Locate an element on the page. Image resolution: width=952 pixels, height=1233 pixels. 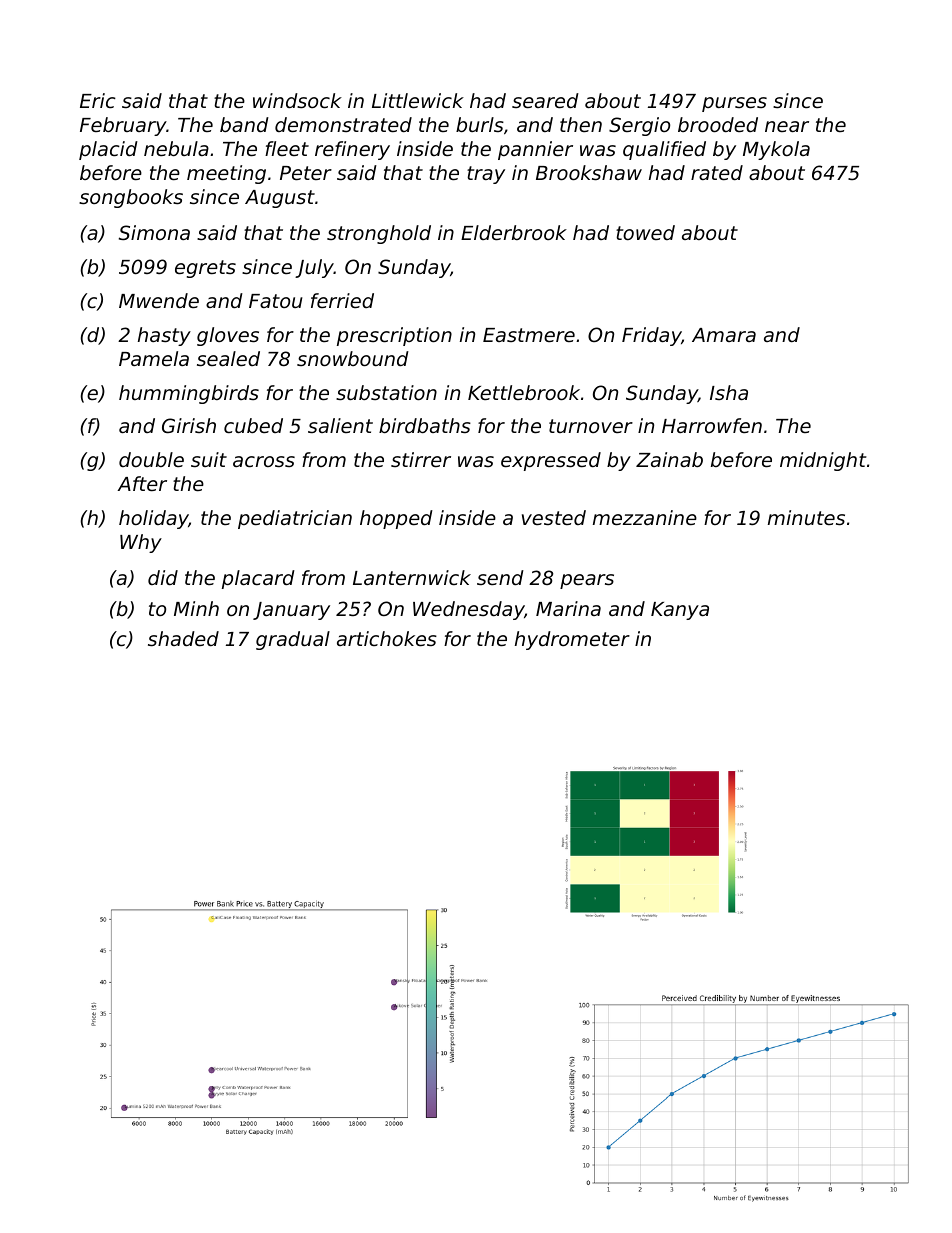
shaded is located at coordinates (183, 638).
